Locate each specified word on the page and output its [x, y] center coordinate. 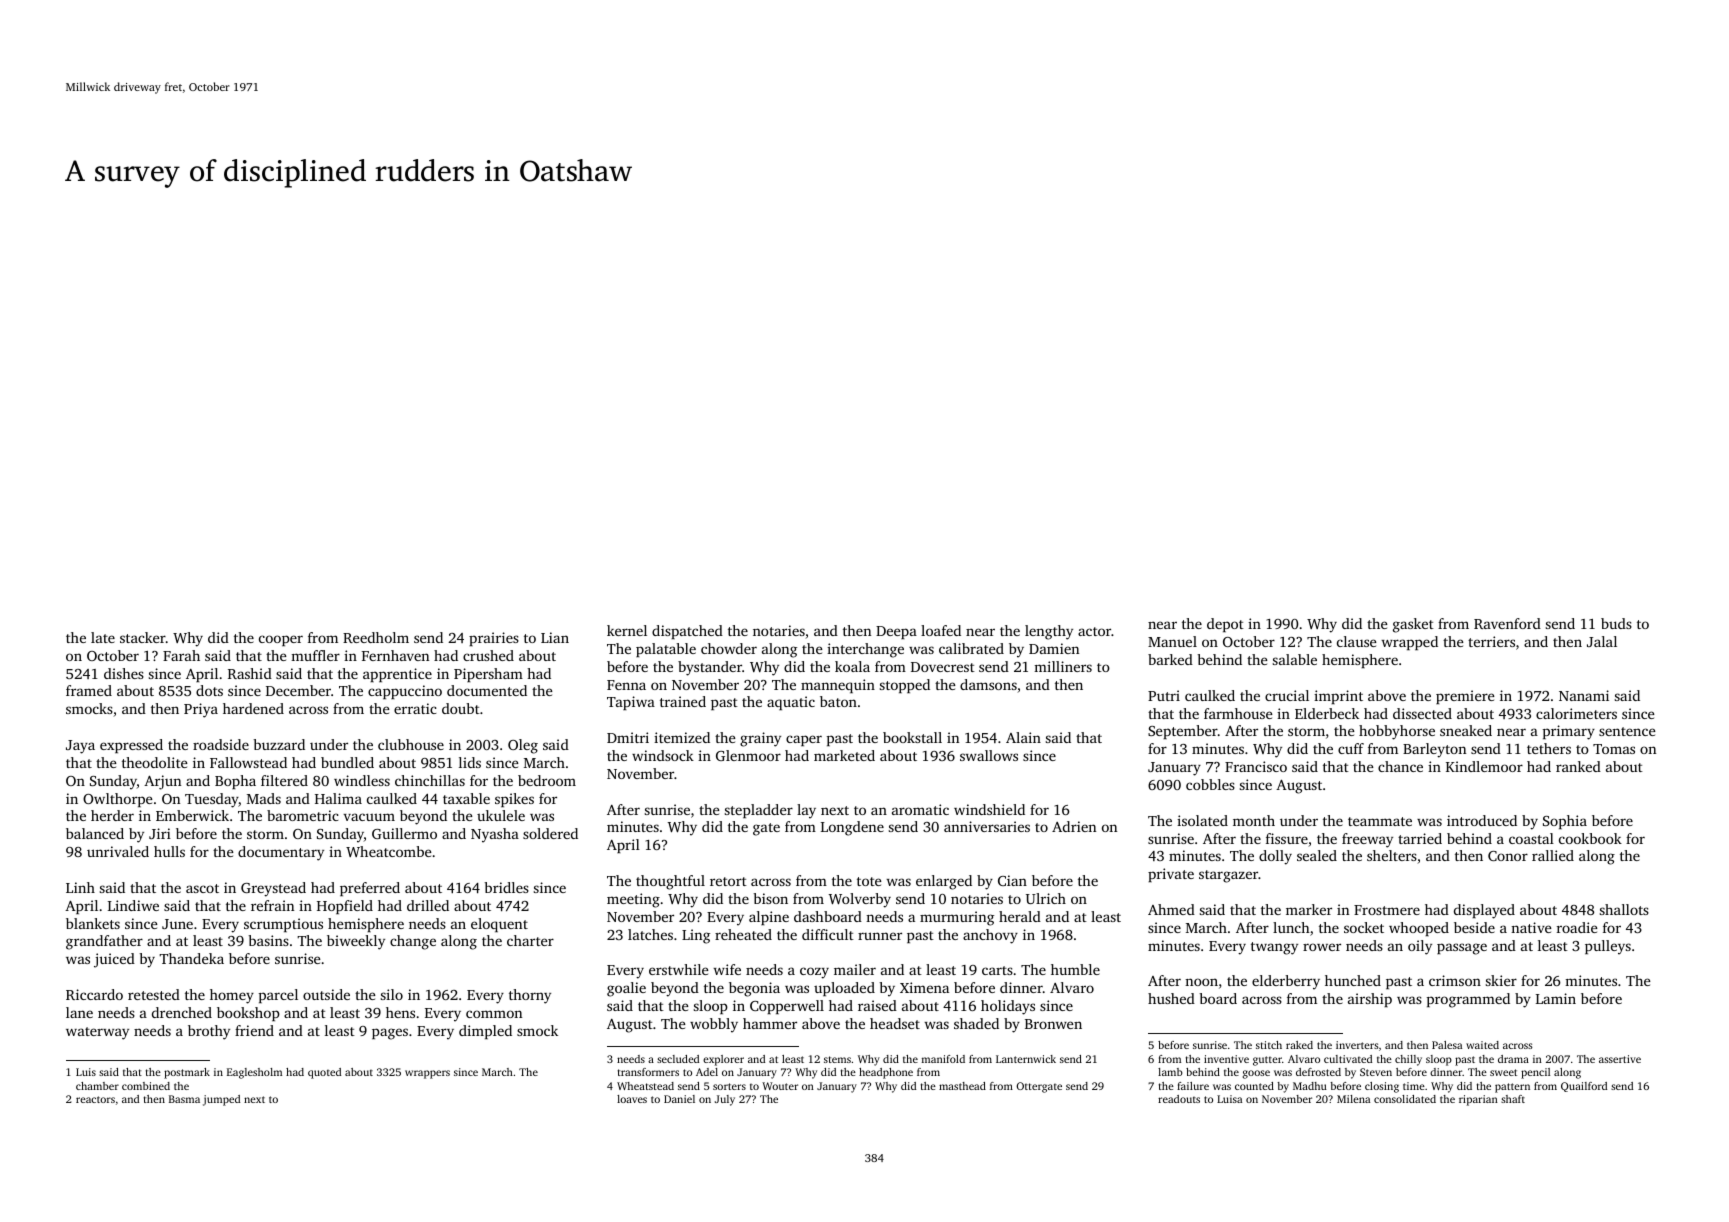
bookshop [248, 1014]
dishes [124, 673]
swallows [989, 755]
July [725, 1100]
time [1414, 1086]
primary [1569, 732]
